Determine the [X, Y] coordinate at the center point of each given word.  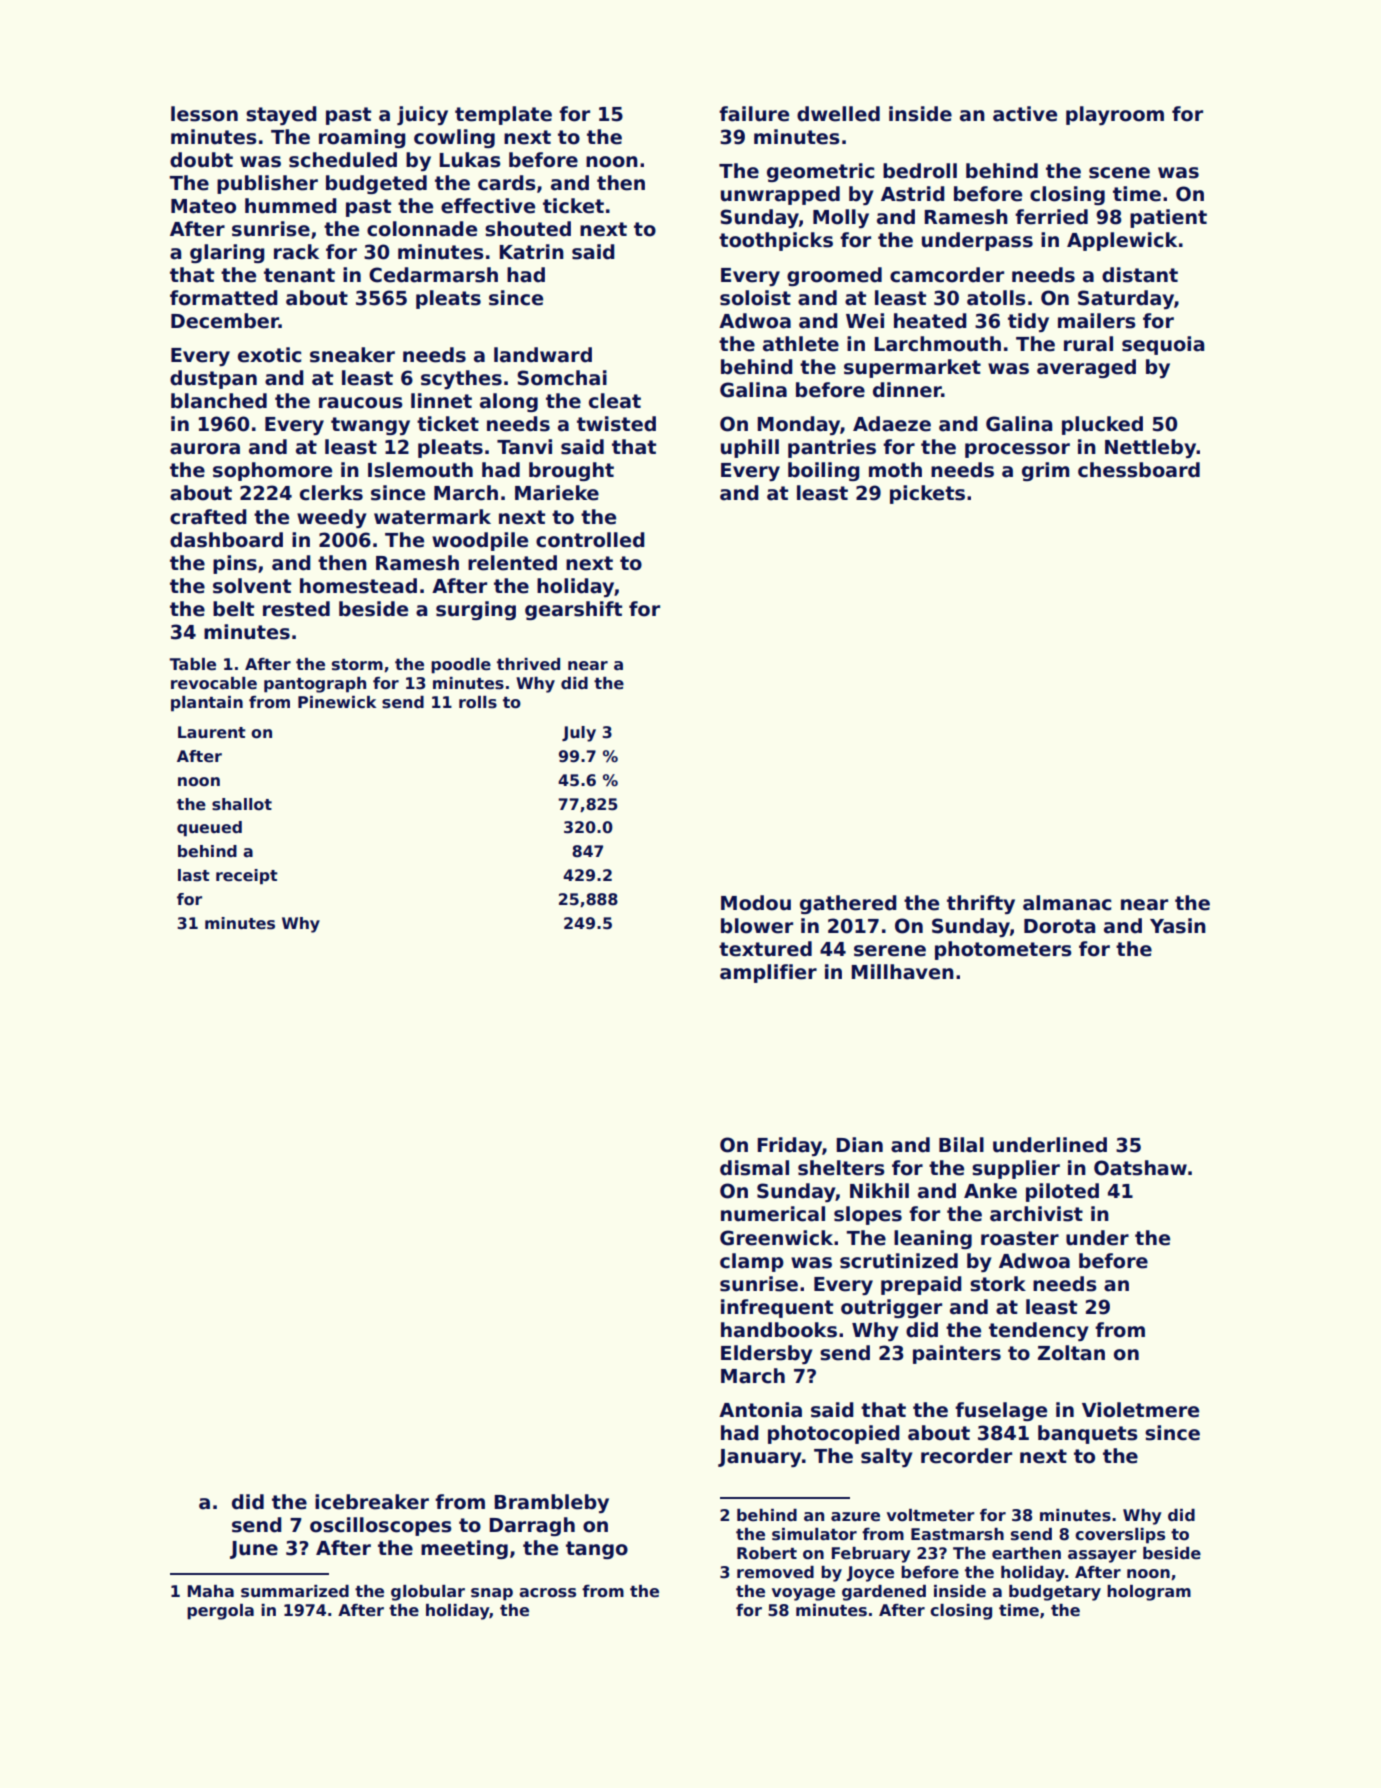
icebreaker [372, 1502]
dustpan [213, 379]
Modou [756, 903]
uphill [750, 448]
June [254, 1550]
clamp [752, 1262]
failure [754, 114]
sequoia [1163, 345]
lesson [204, 114]
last [194, 875]
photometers [1003, 950]
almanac [1067, 903]
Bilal [961, 1145]
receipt [247, 876]
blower [757, 926]
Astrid [913, 194]
